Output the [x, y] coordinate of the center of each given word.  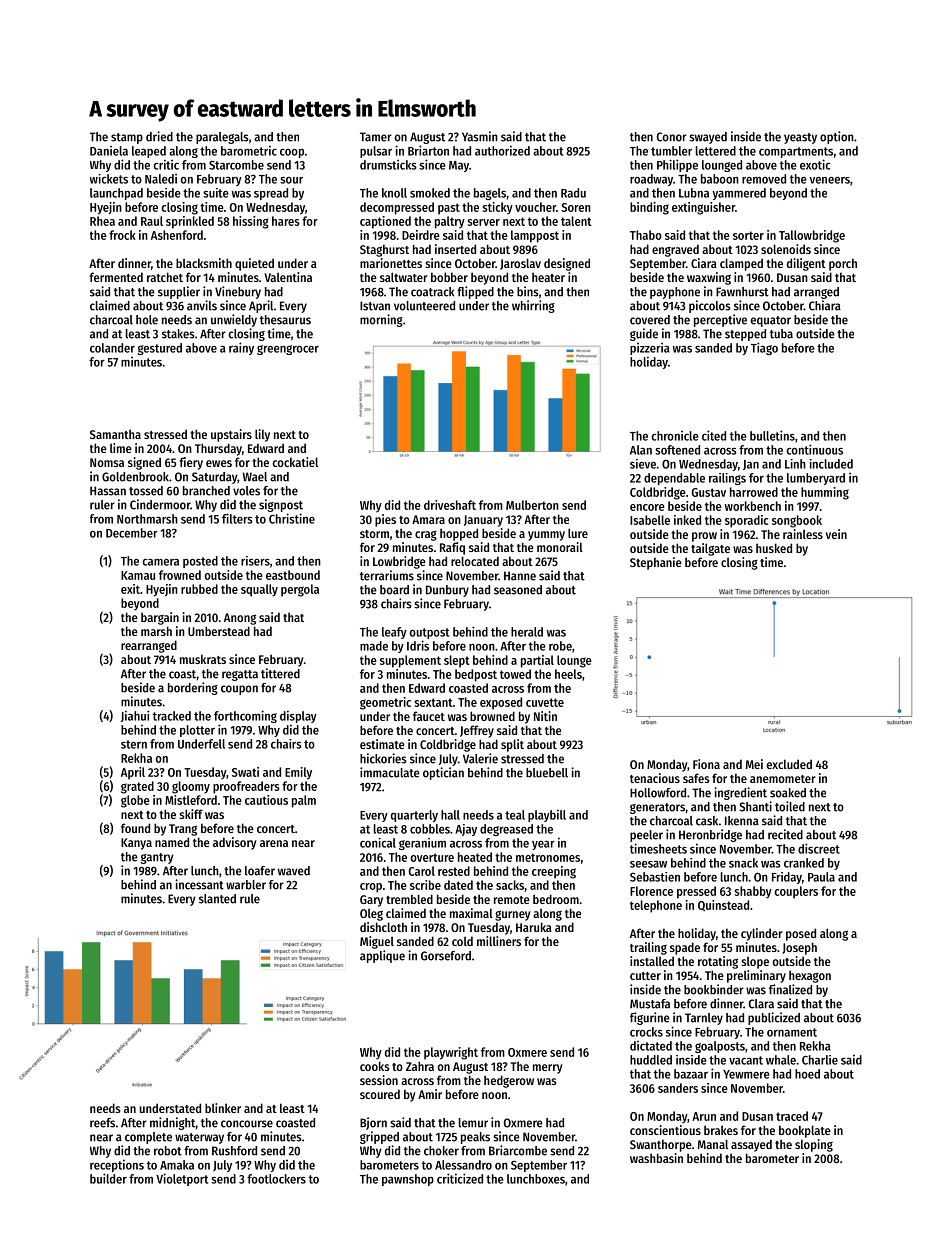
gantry [157, 858]
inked [687, 520]
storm [374, 534]
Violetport [182, 1179]
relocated [475, 561]
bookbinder [714, 989]
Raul [152, 221]
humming [825, 493]
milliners [499, 941]
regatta [240, 675]
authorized [502, 150]
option [837, 137]
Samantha [115, 434]
